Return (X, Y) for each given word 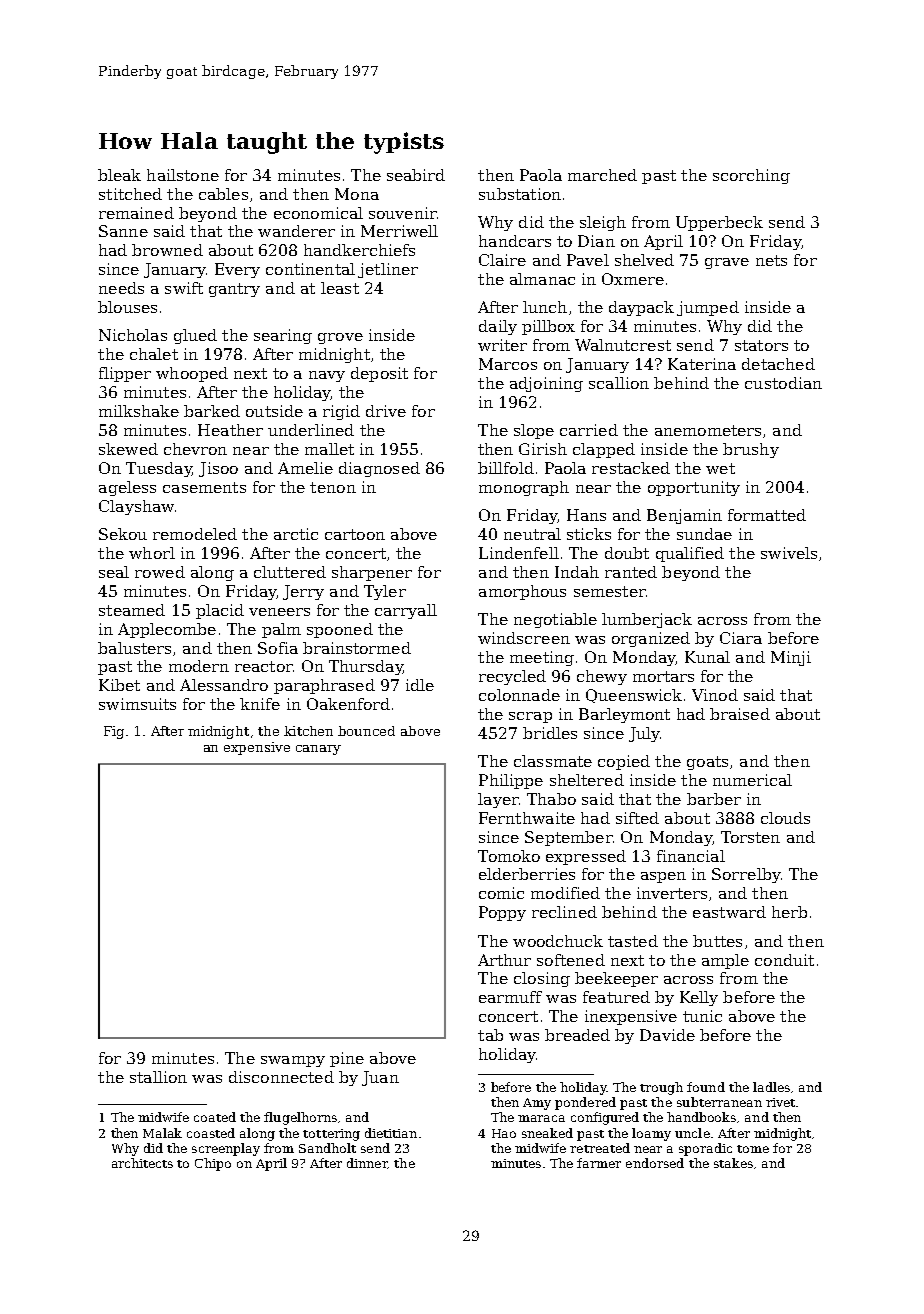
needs (121, 288)
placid (220, 611)
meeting (542, 658)
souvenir (402, 213)
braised (740, 714)
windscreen (524, 638)
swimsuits (137, 704)
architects (142, 1163)
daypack (641, 308)
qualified (690, 554)
